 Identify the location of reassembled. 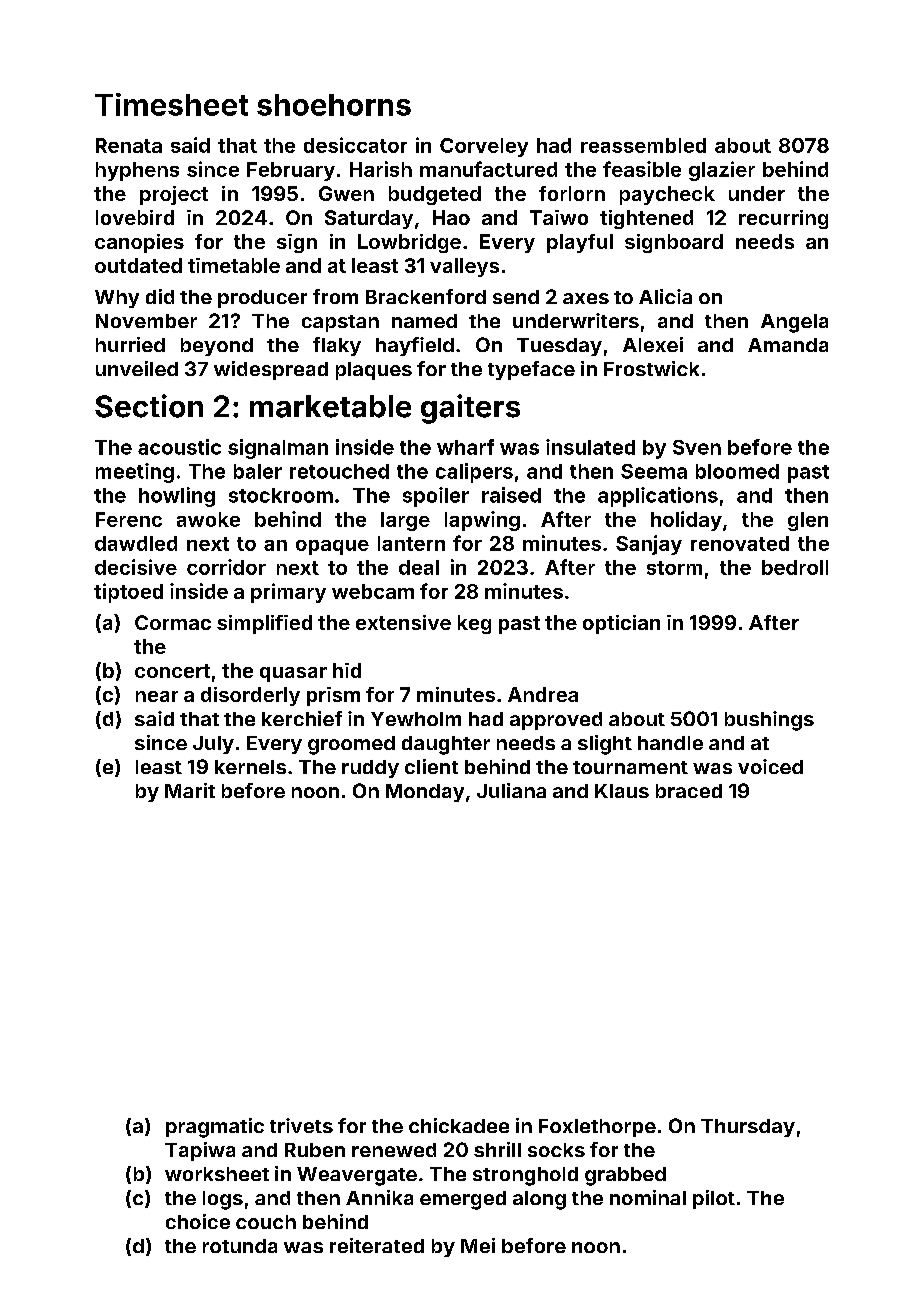
(643, 145).
